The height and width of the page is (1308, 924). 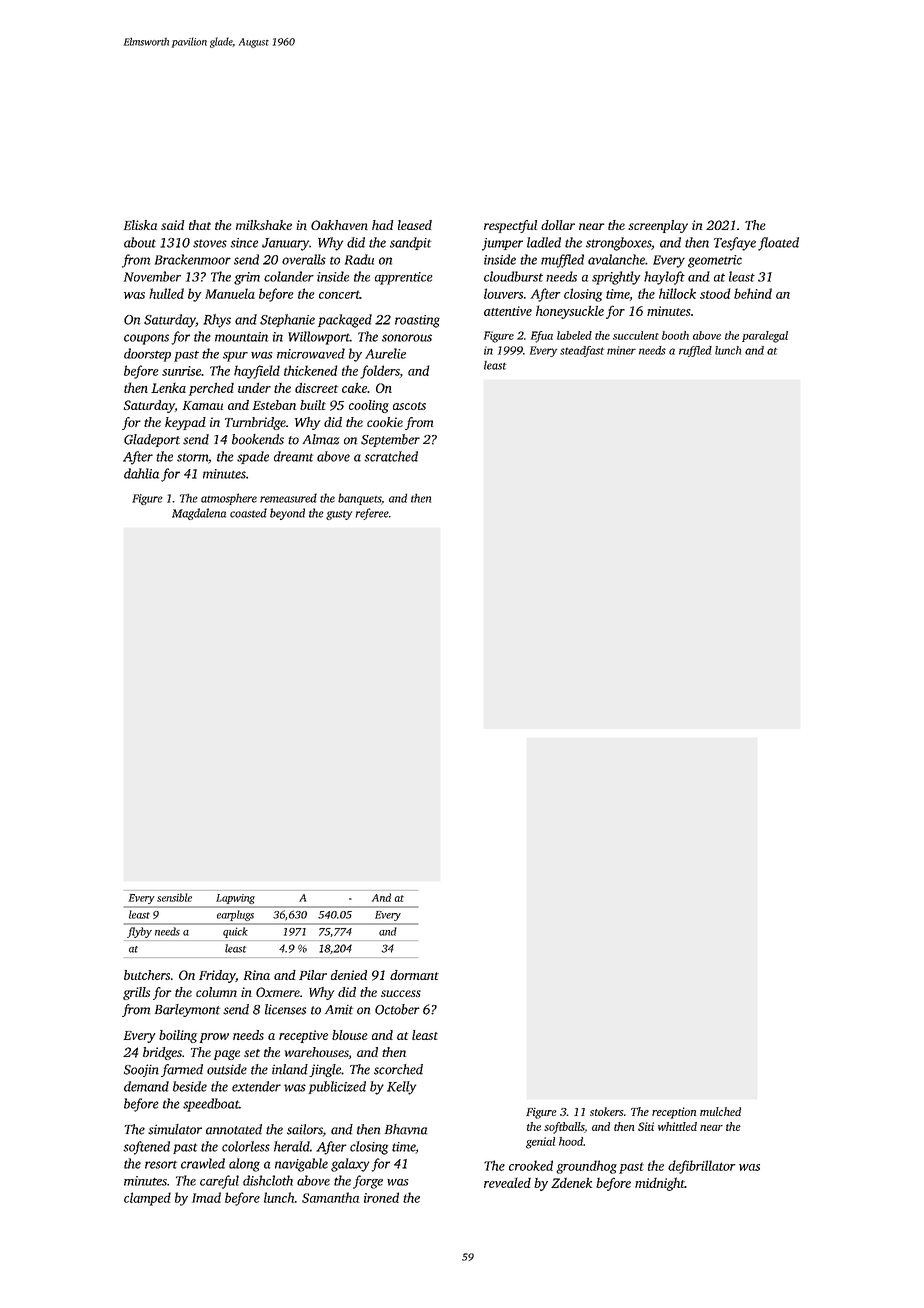 What do you see at coordinates (720, 1111) in the page?
I see `mulched` at bounding box center [720, 1111].
